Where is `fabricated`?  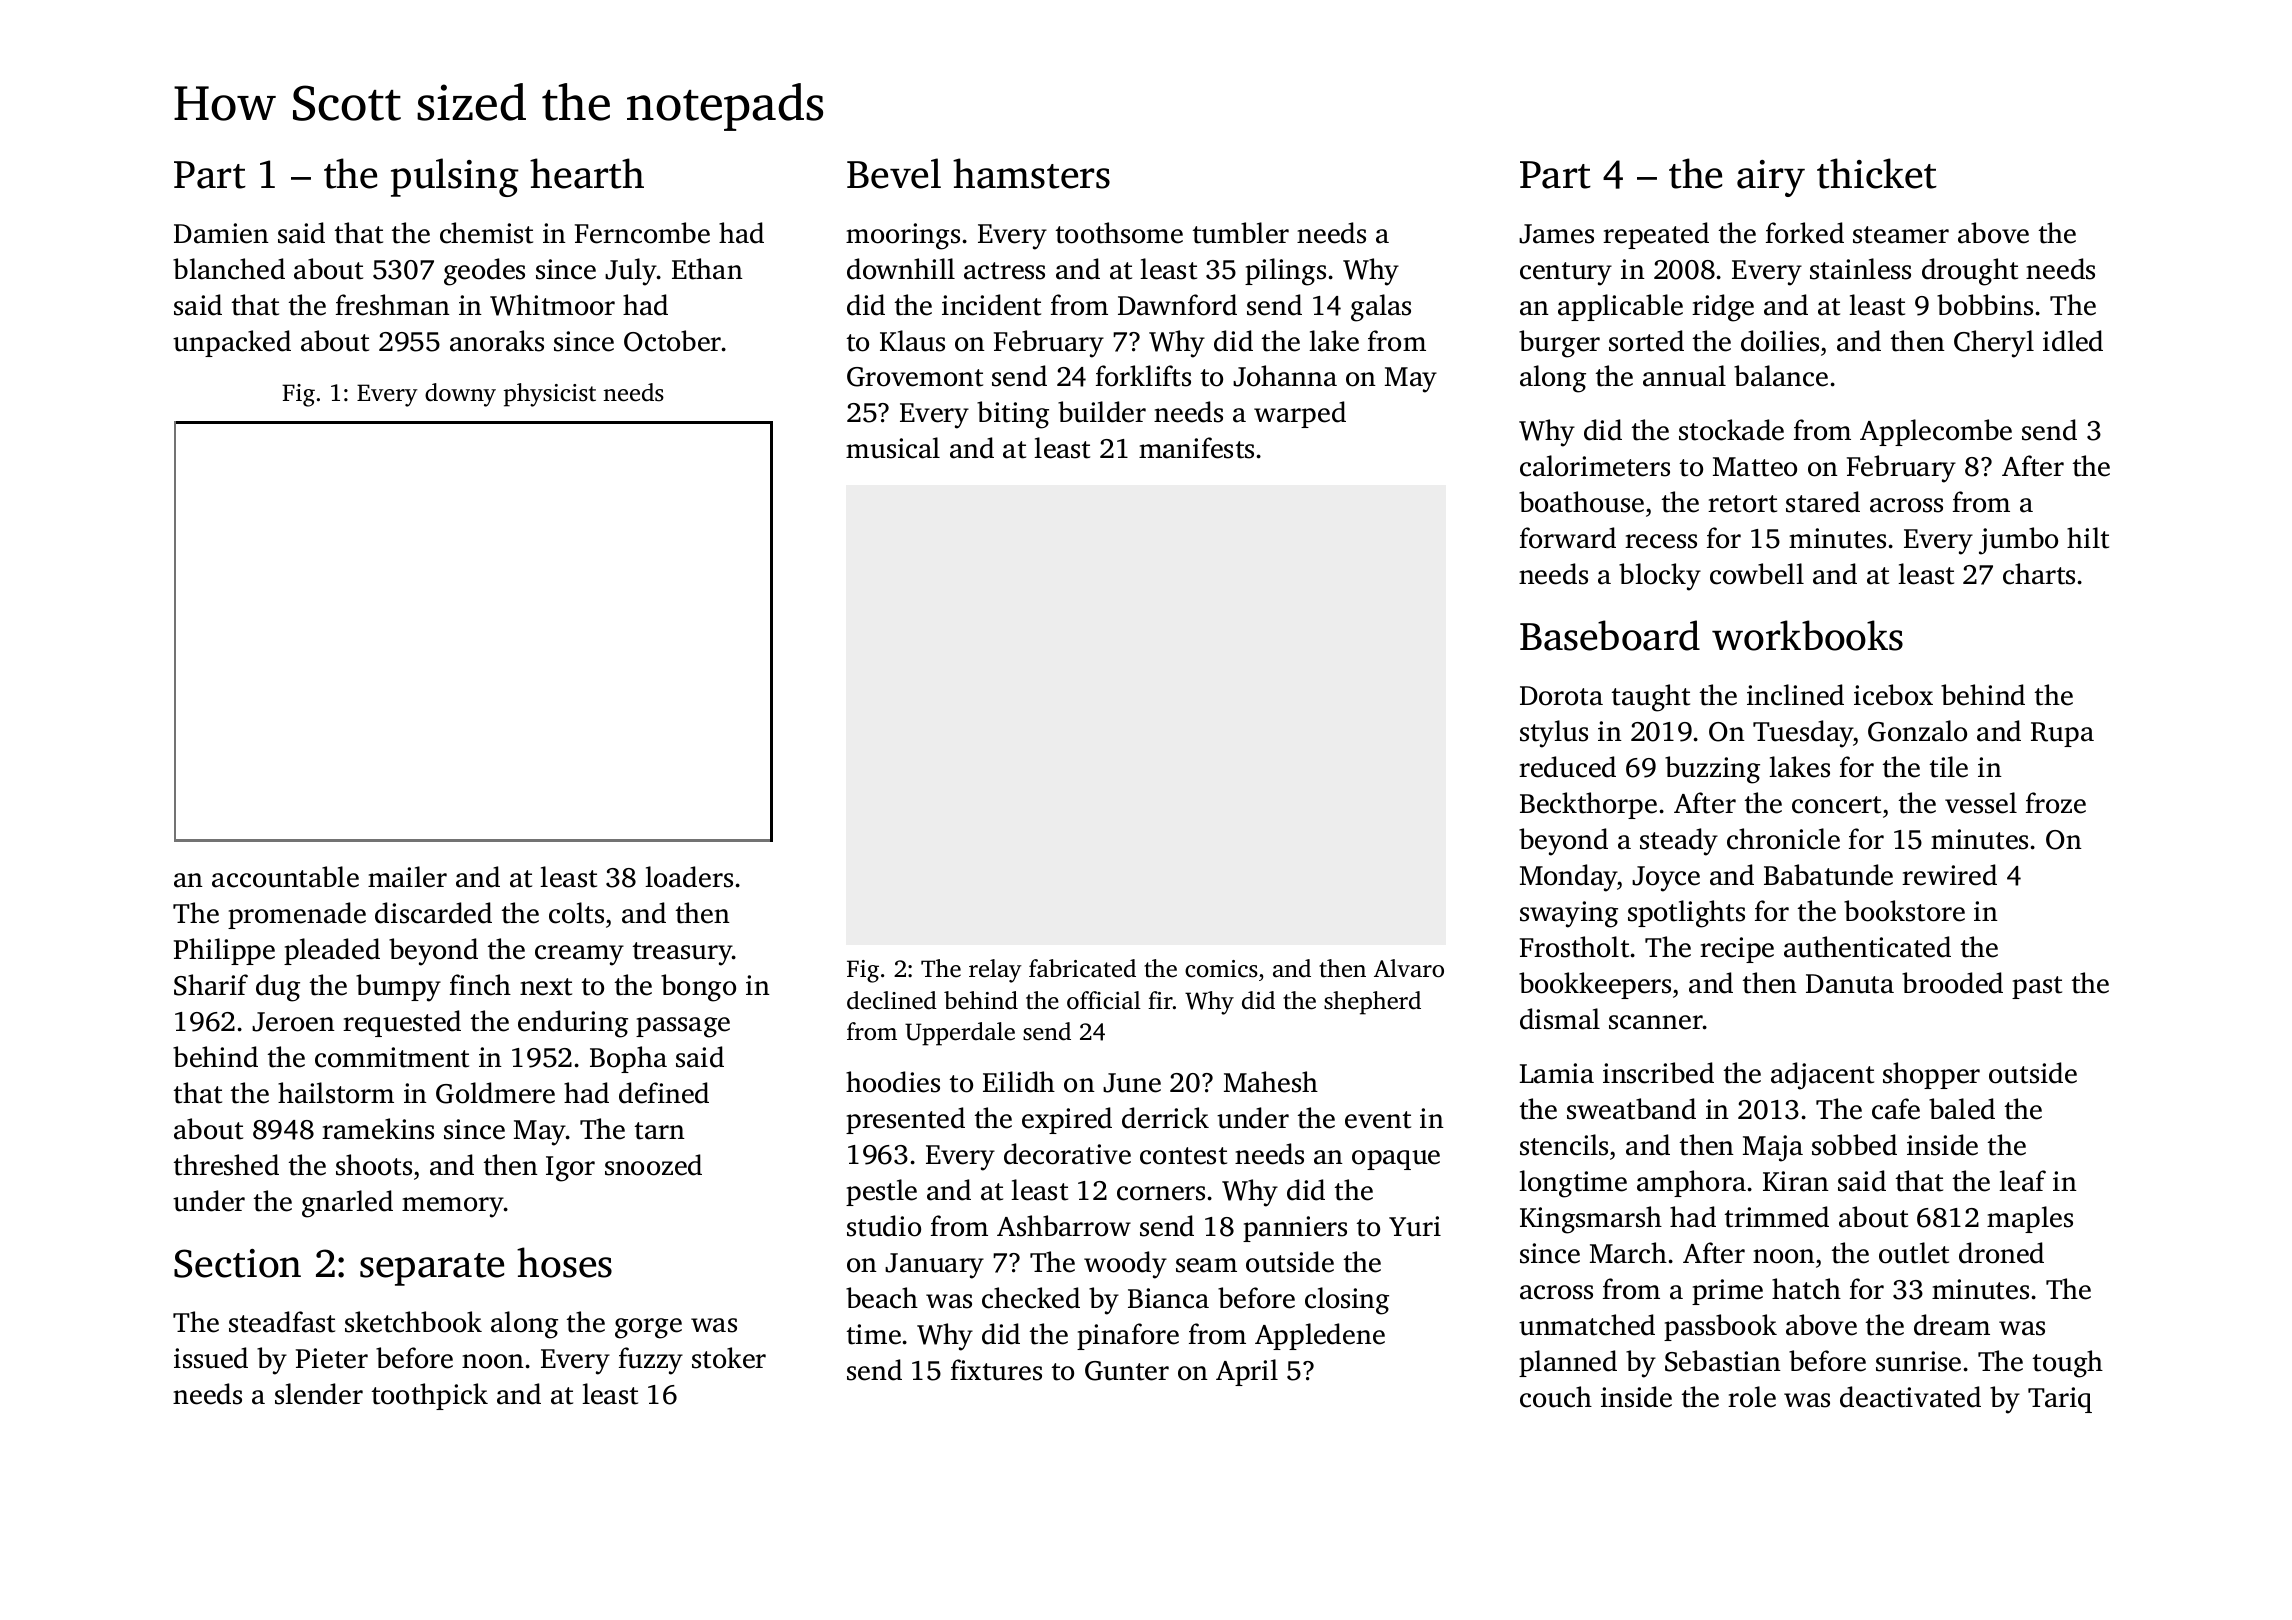 fabricated is located at coordinates (1082, 968).
